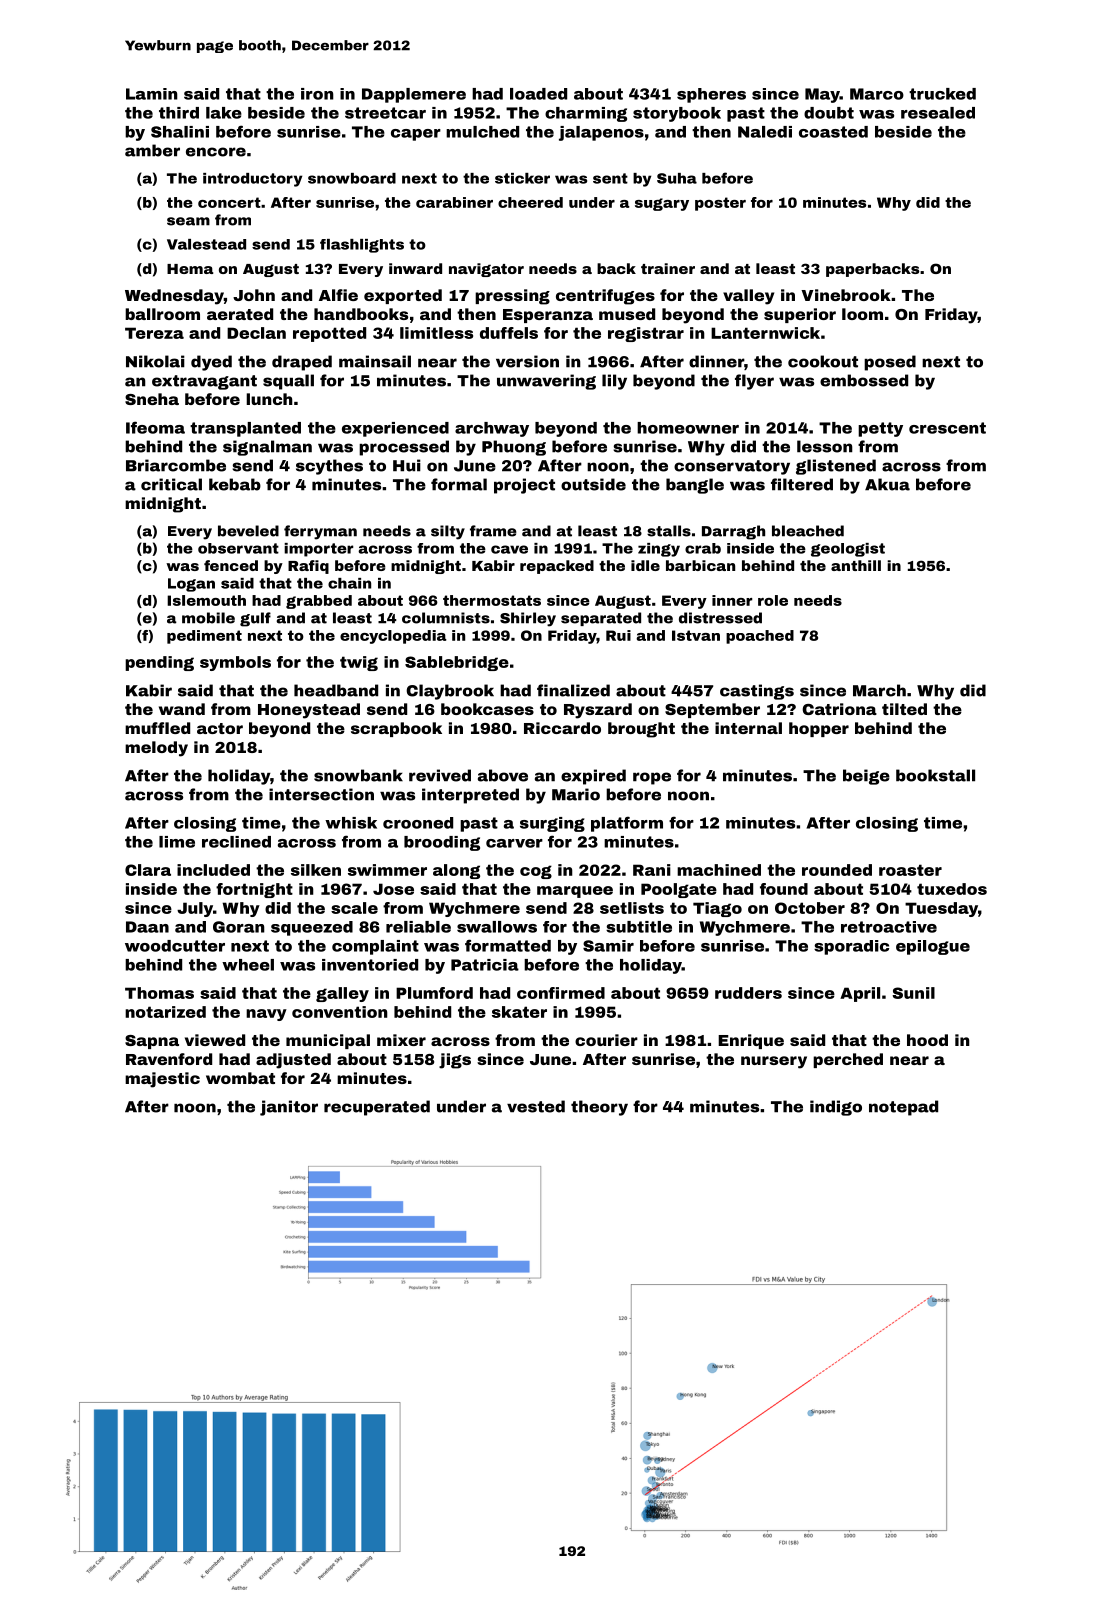 The width and height of the screenshot is (1116, 1616). I want to click on repacked, so click(557, 567).
